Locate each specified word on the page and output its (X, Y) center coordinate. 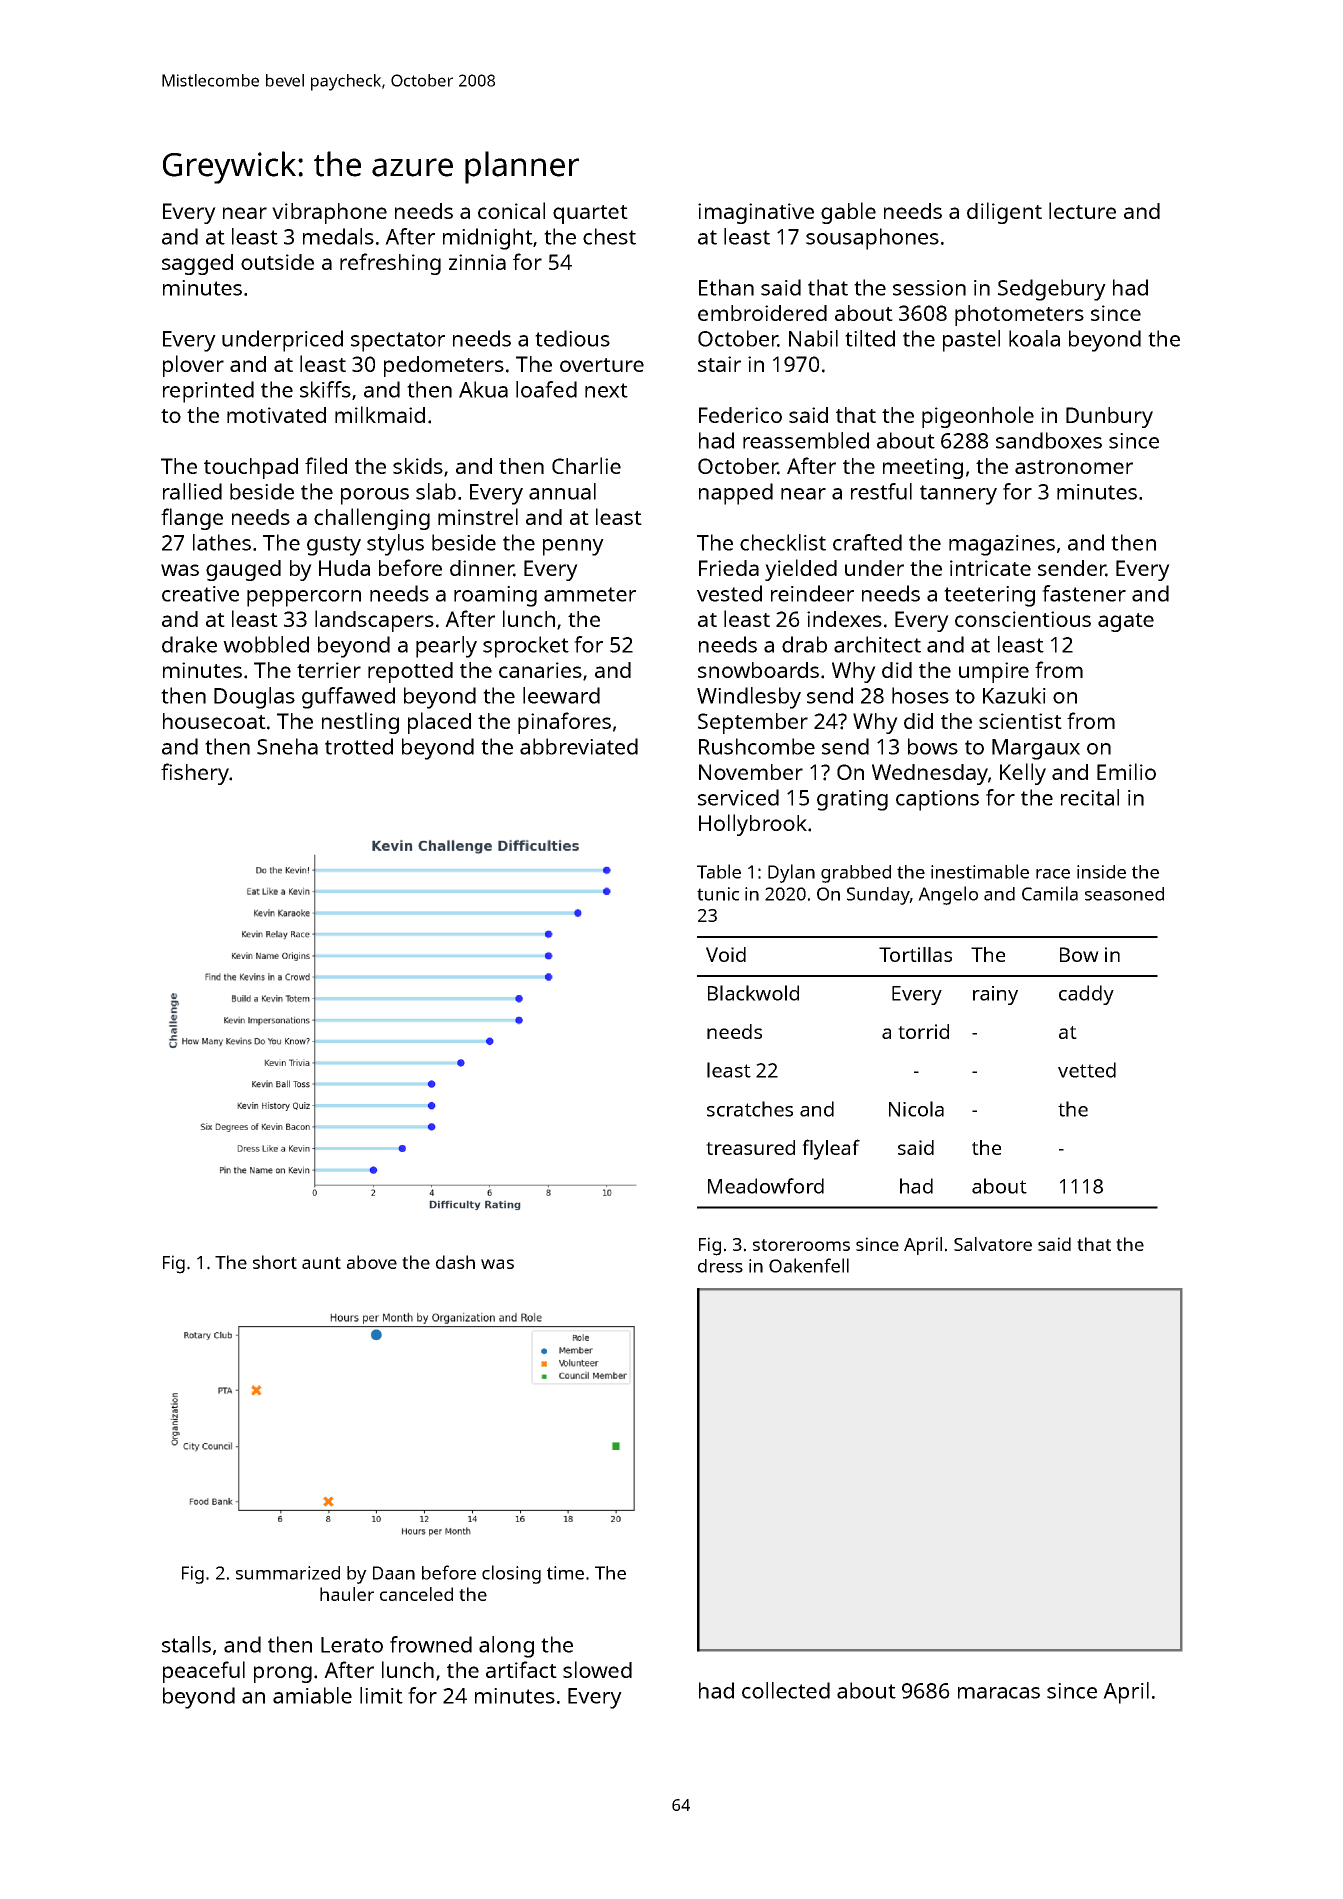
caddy (1086, 995)
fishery (195, 774)
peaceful (204, 1672)
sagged (197, 264)
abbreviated (579, 746)
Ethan (726, 287)
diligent (1004, 213)
